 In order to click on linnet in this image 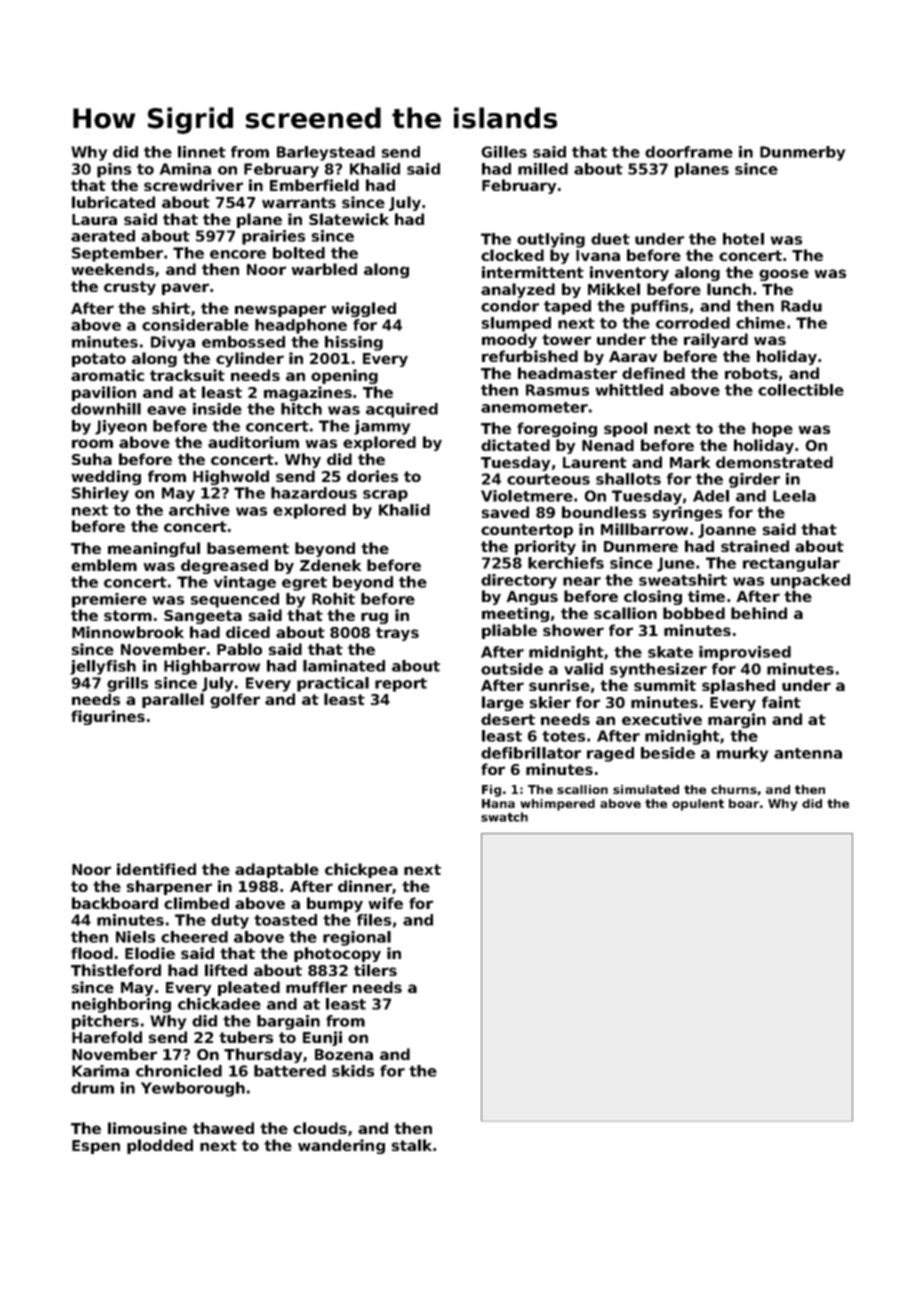, I will do `click(202, 152)`.
